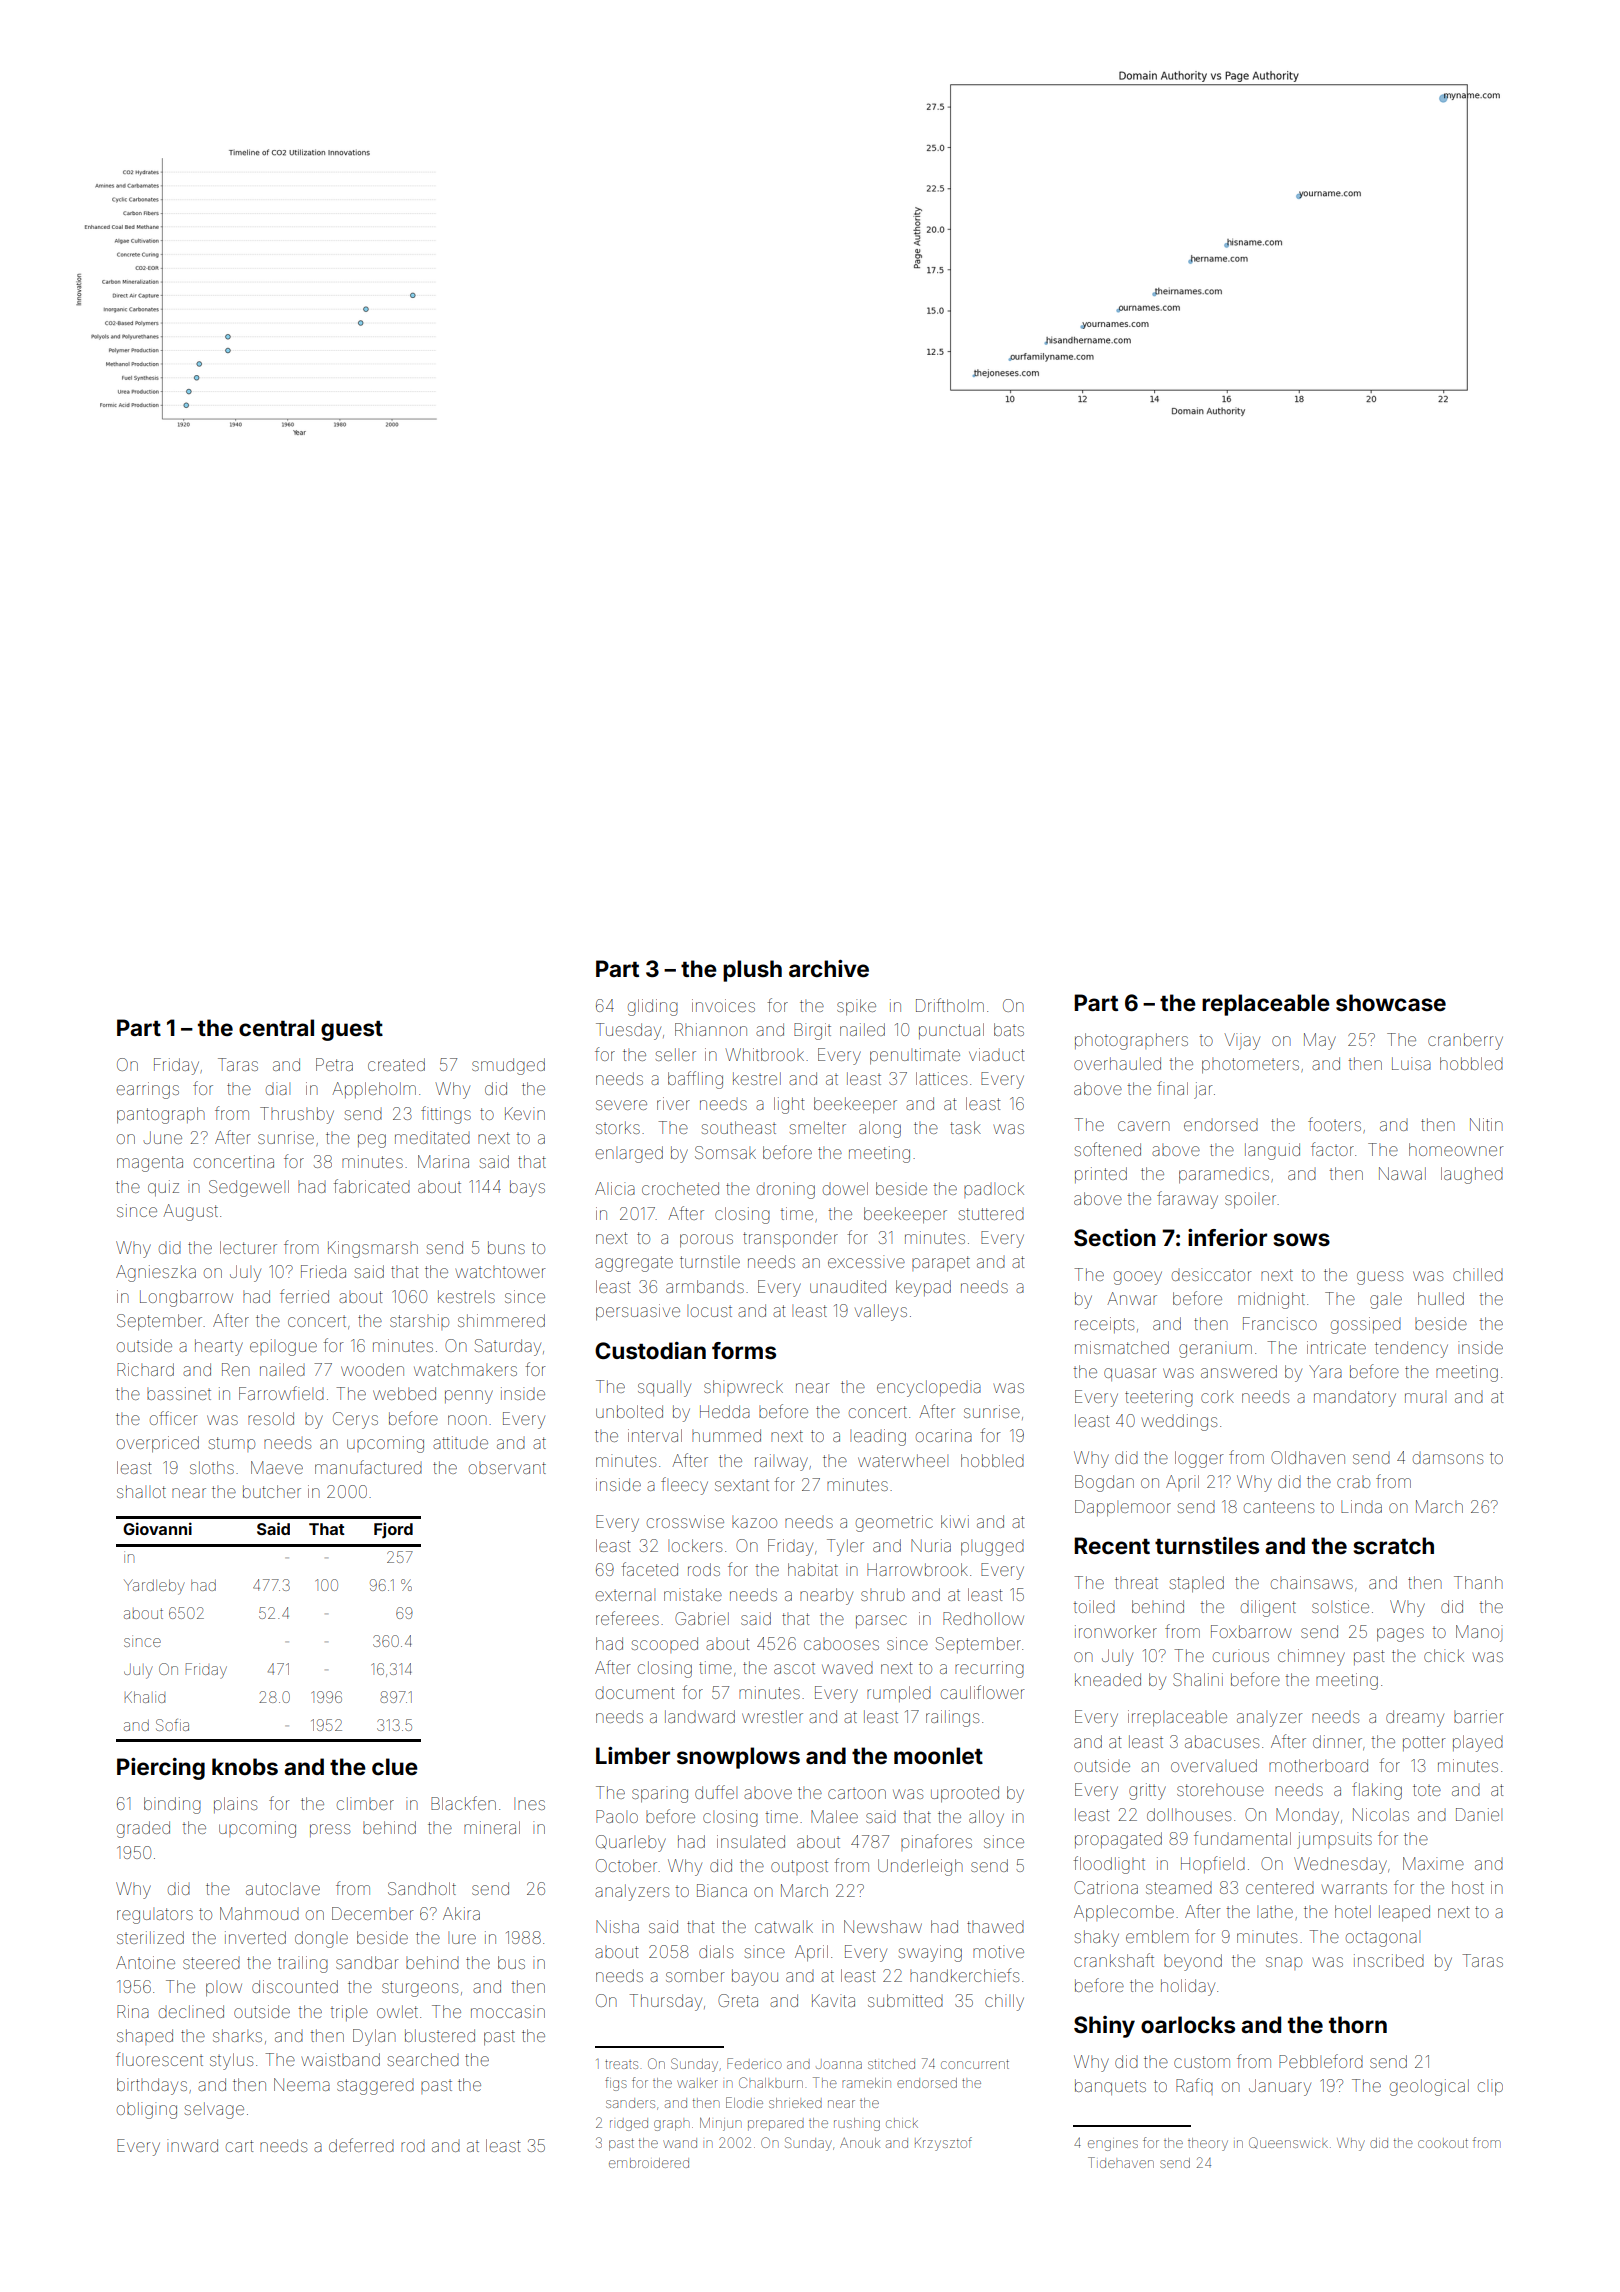 This page has width=1620, height=2292. What do you see at coordinates (276, 1027) in the page?
I see `central` at bounding box center [276, 1027].
